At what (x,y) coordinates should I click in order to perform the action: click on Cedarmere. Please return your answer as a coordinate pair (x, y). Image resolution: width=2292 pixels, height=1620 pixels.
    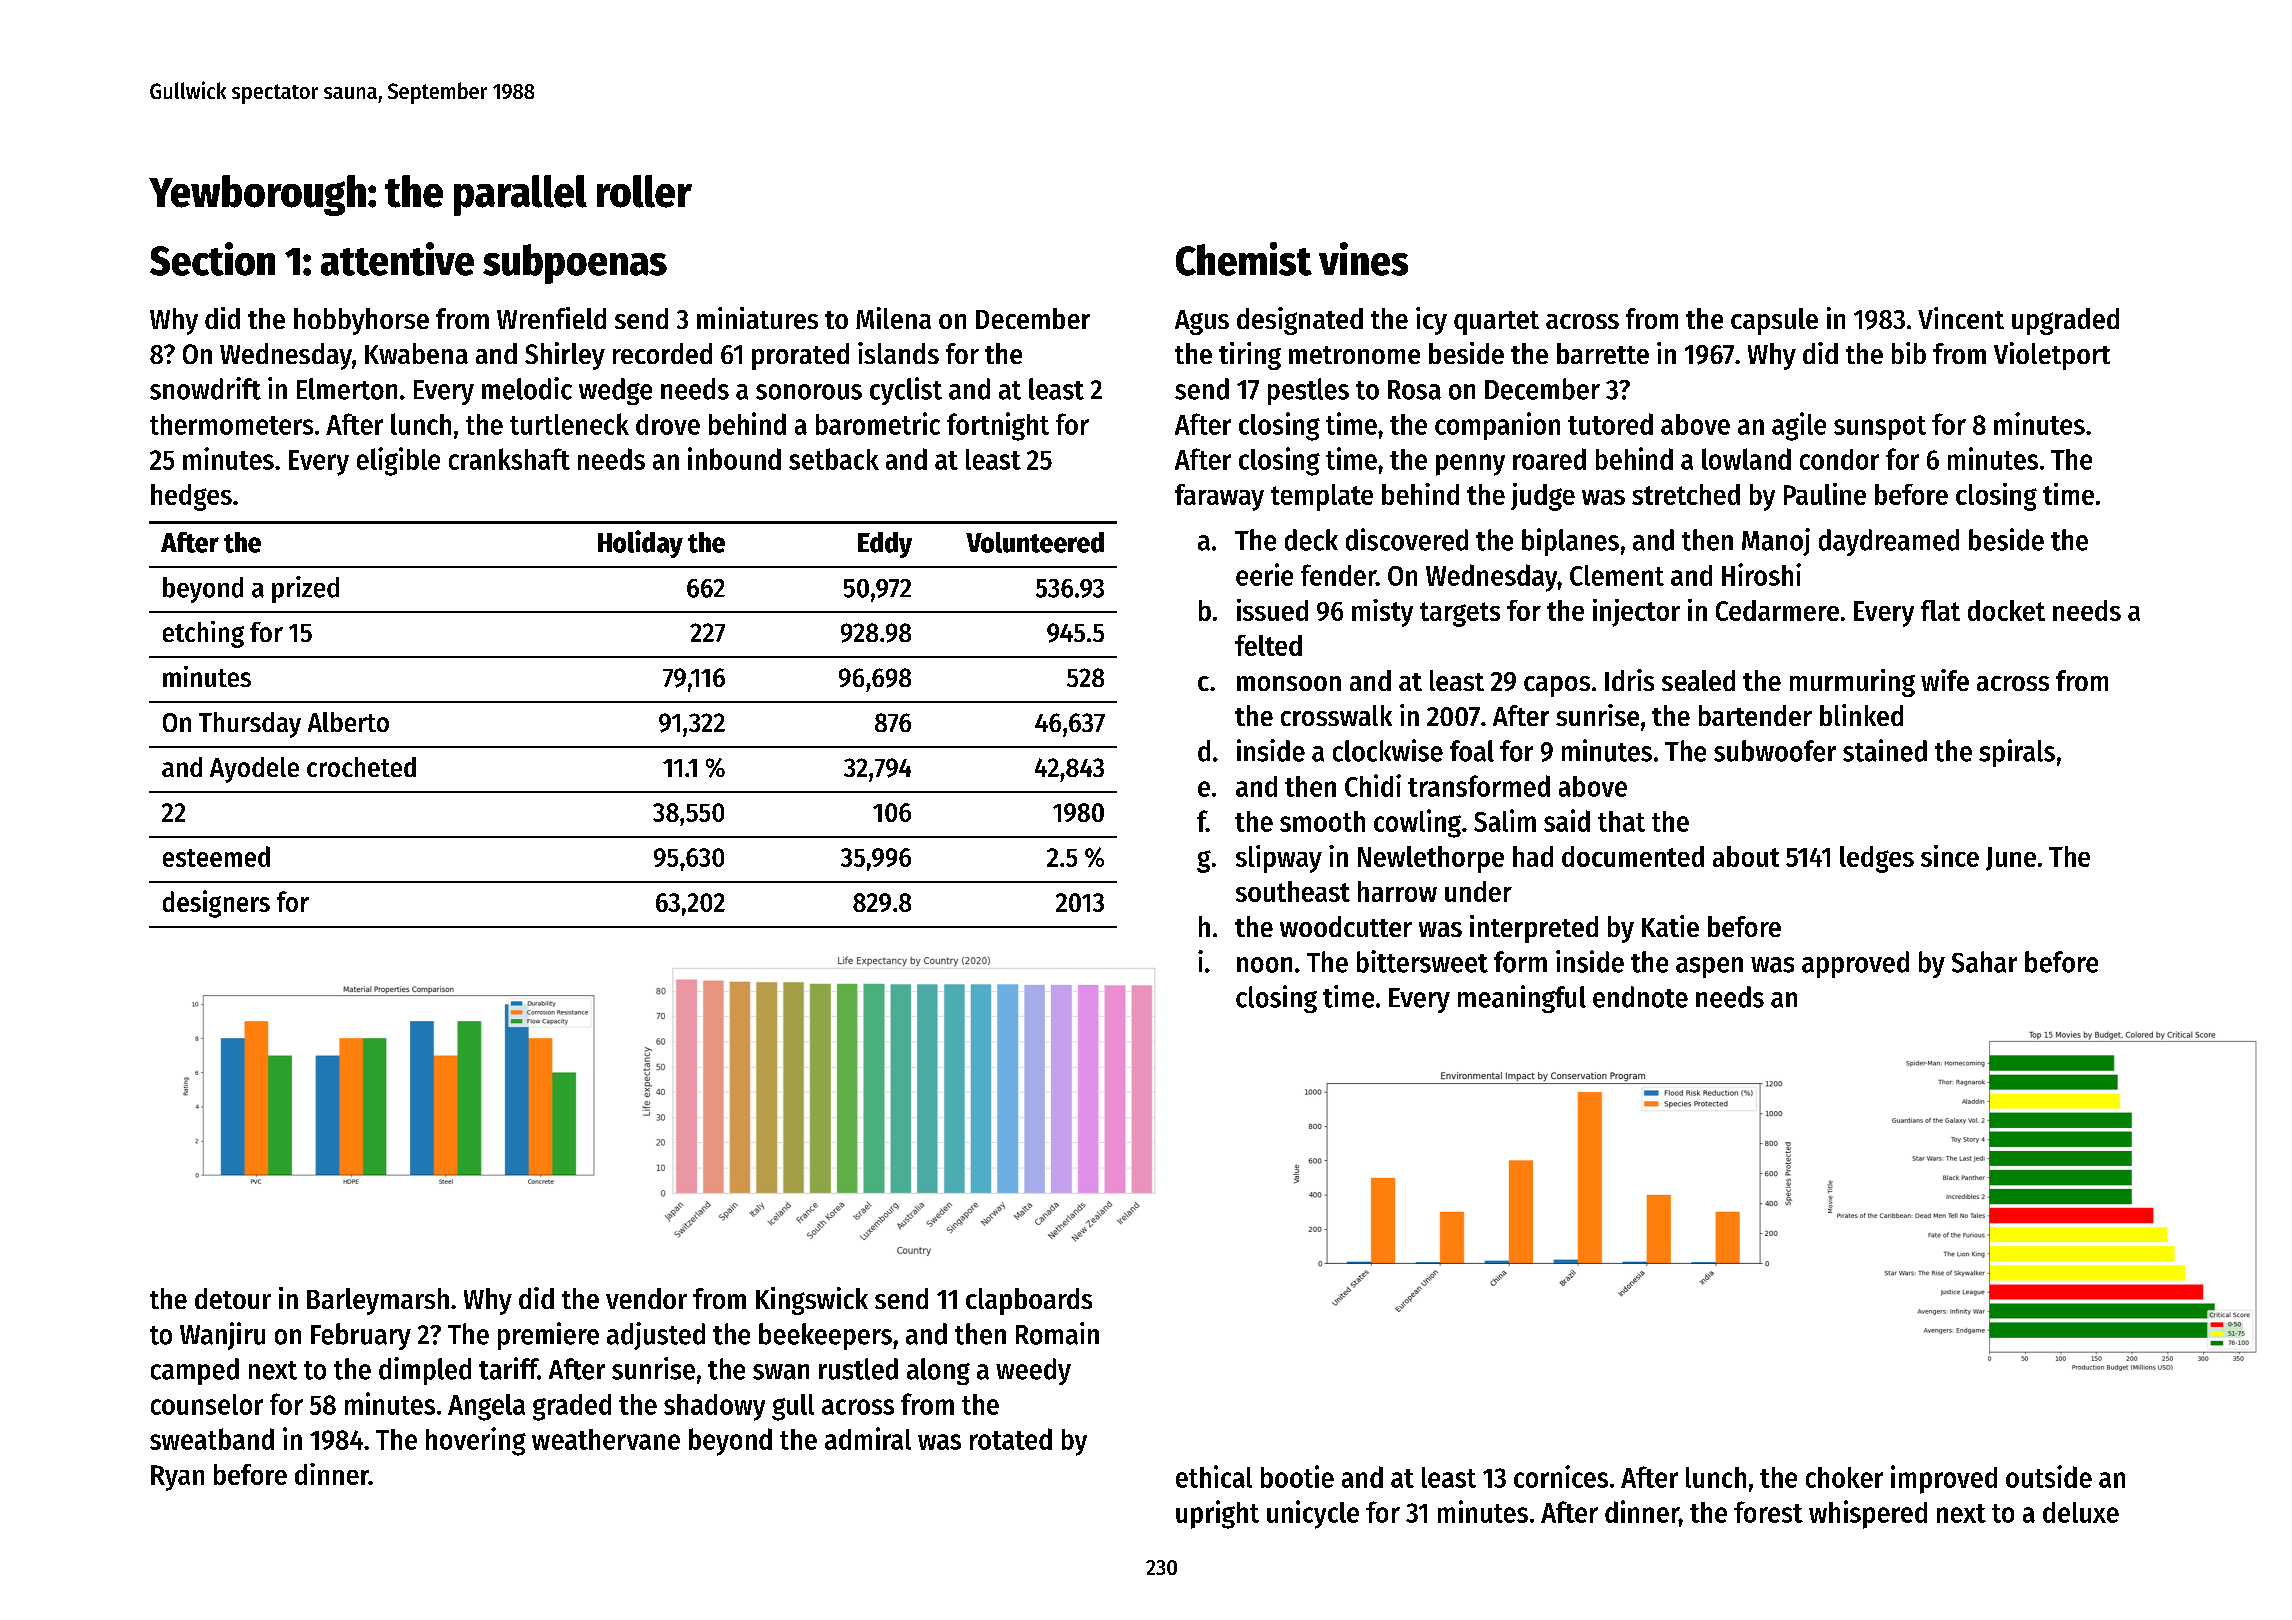
    Looking at the image, I should click on (1777, 610).
